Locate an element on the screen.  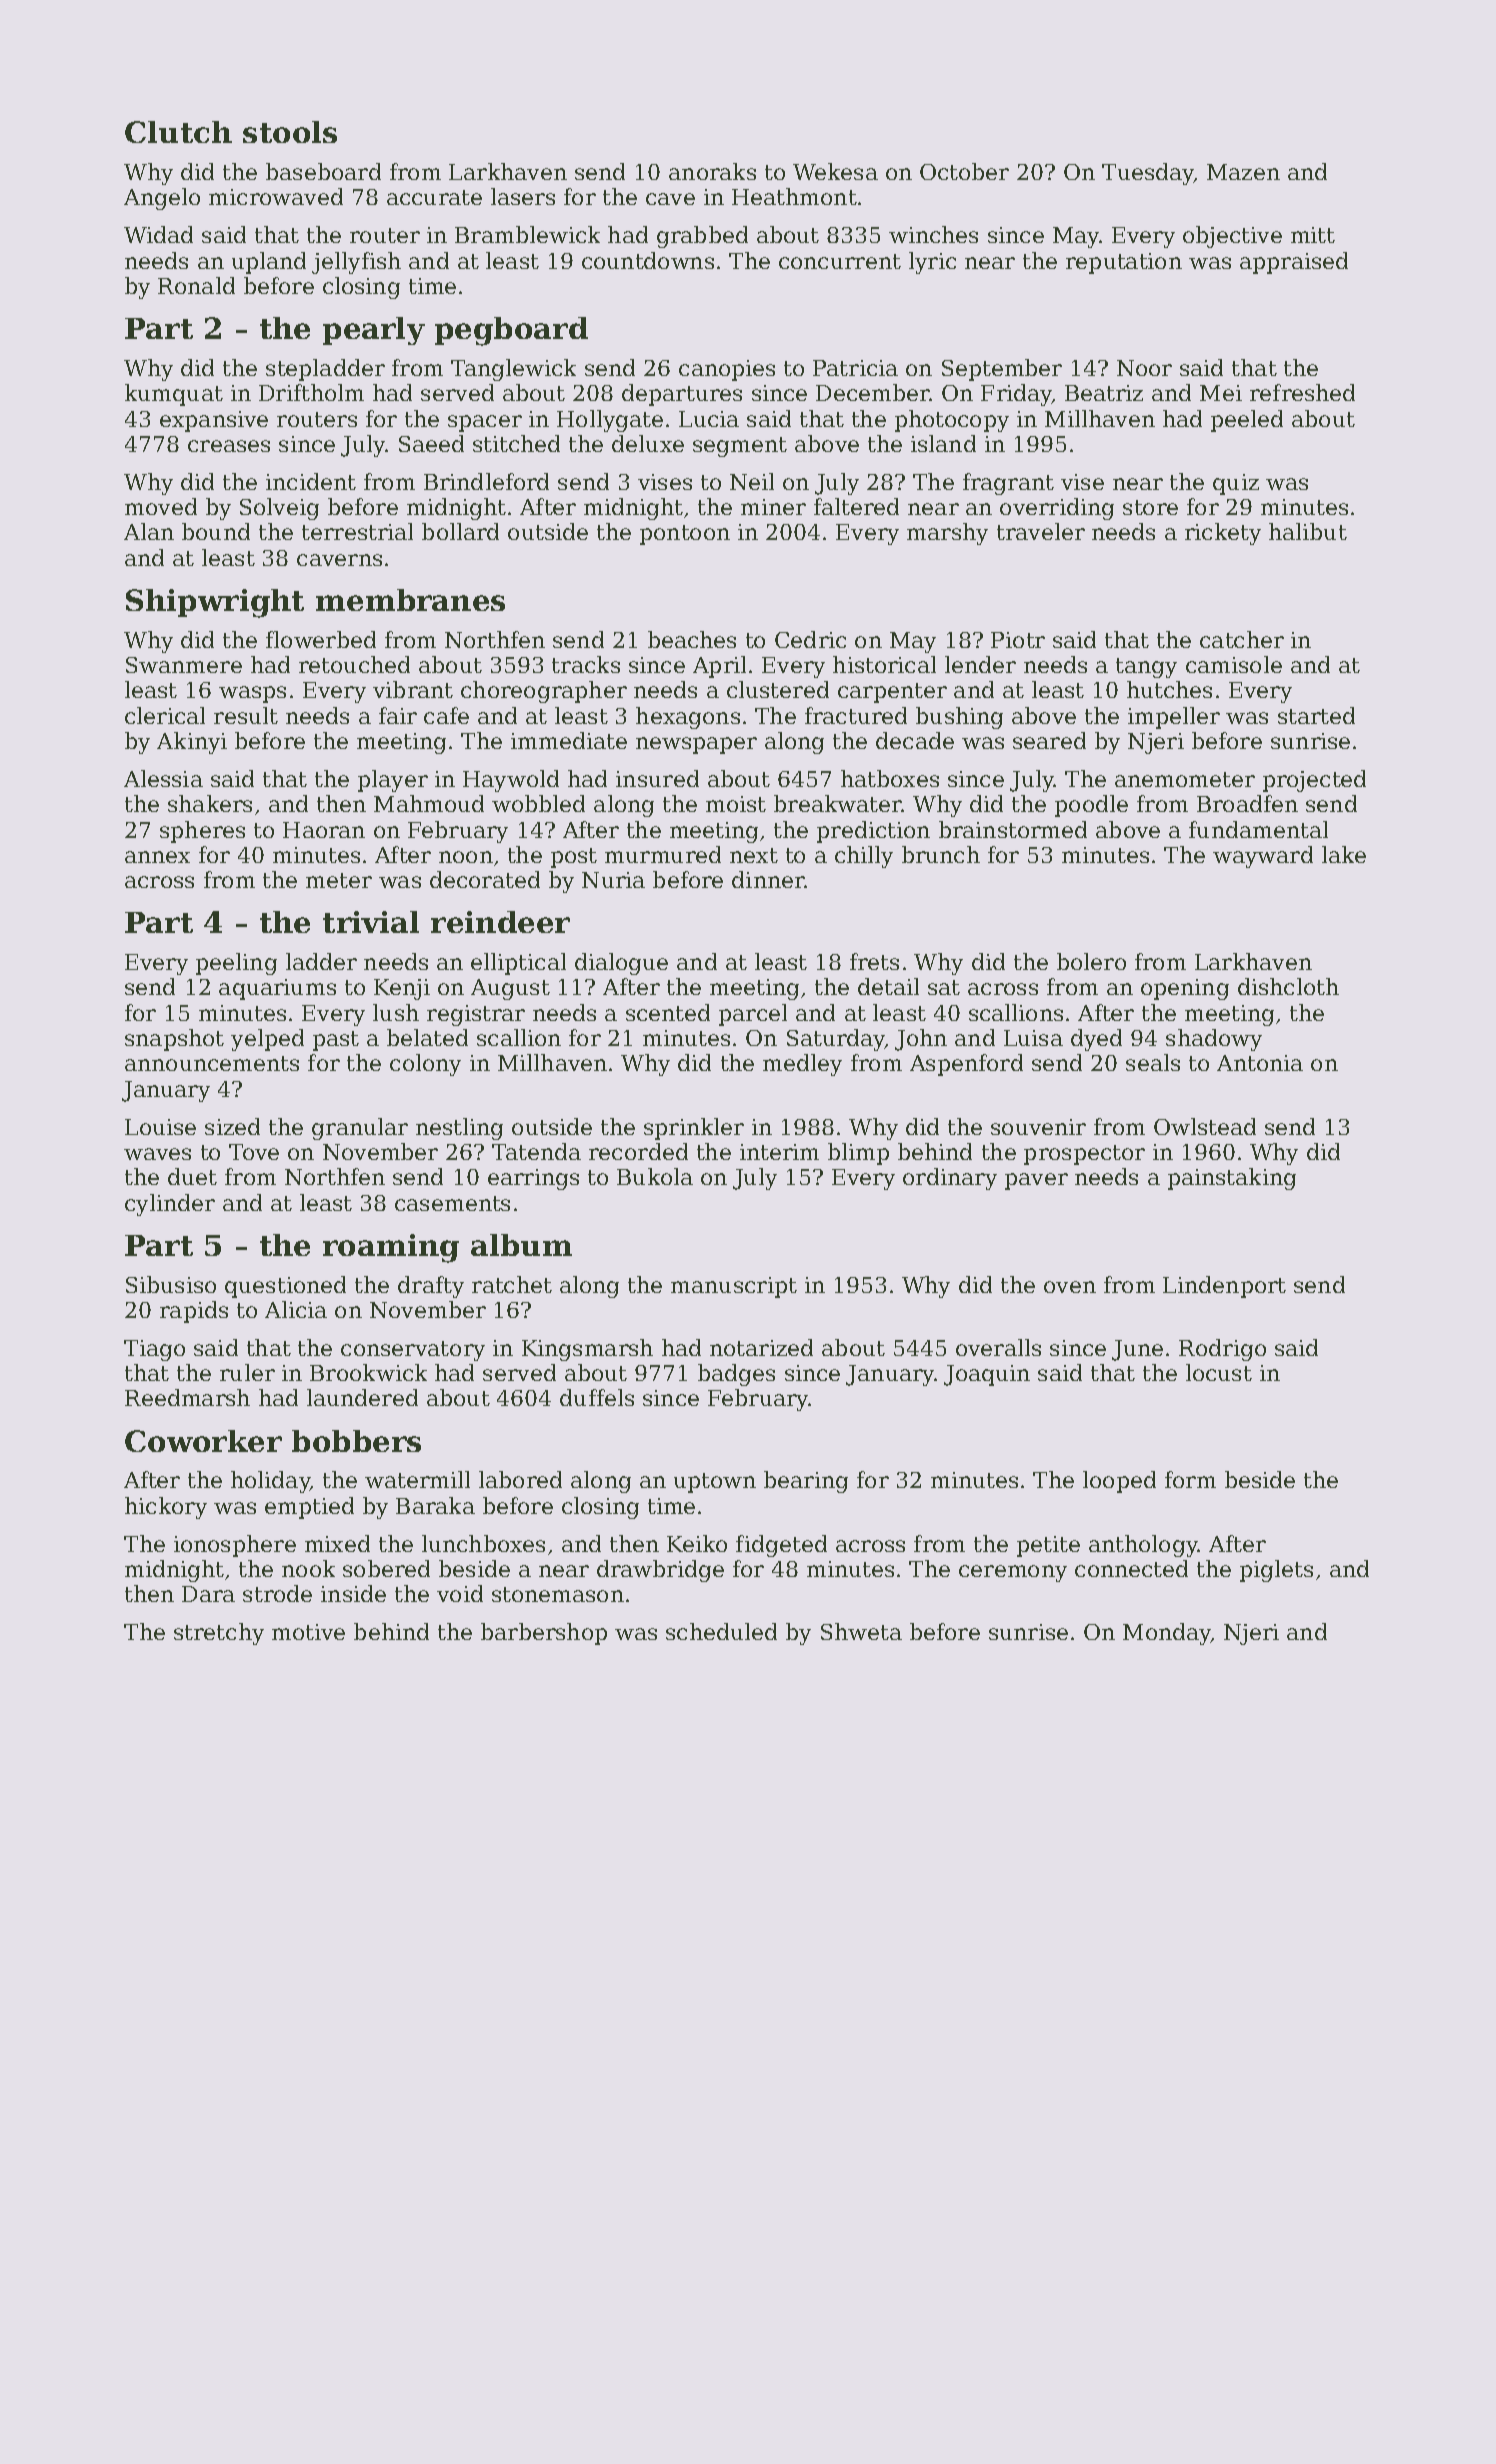
motive is located at coordinates (308, 1632).
